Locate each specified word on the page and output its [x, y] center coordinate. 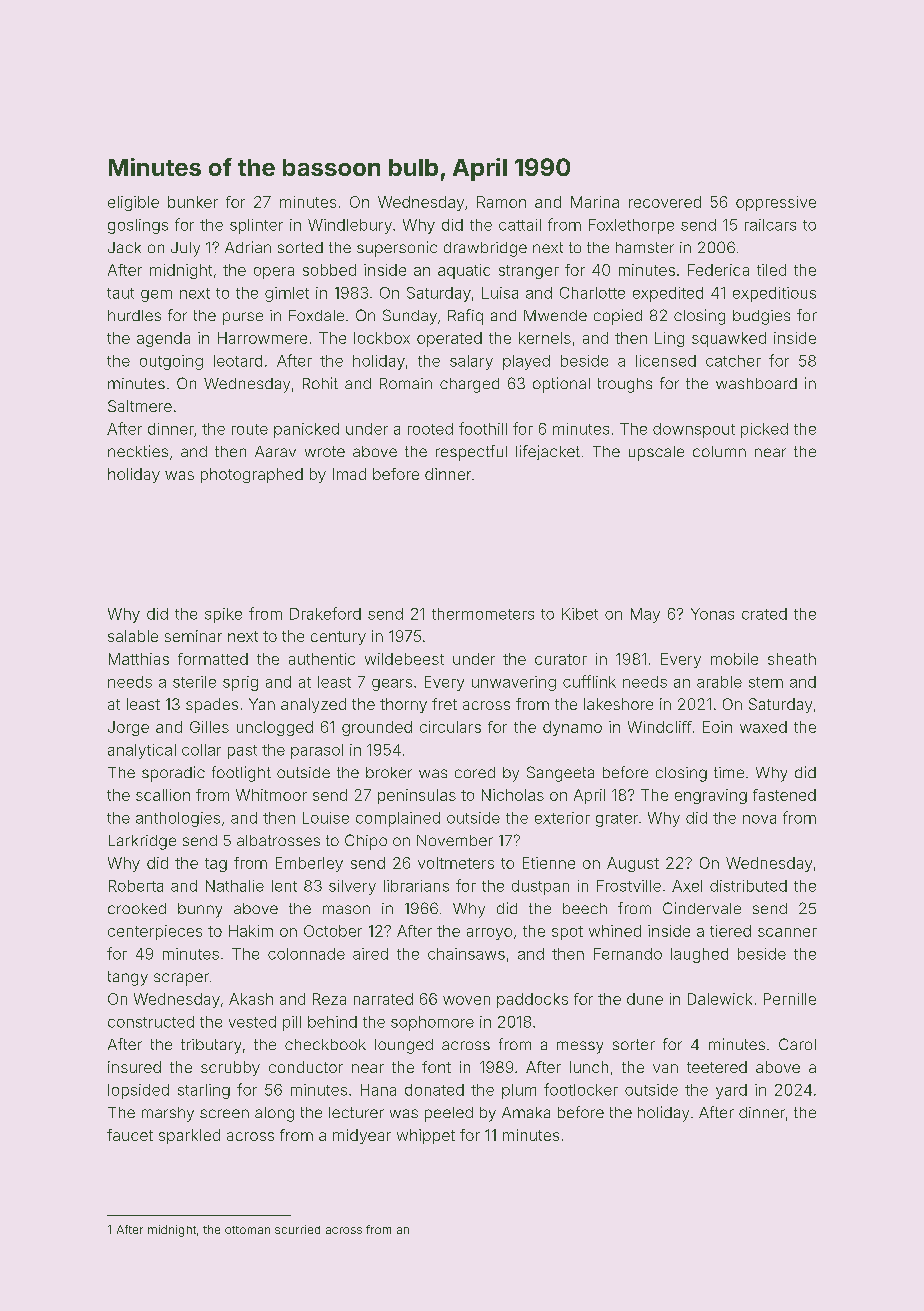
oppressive [776, 203]
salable [133, 636]
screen [224, 1113]
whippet [426, 1136]
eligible [133, 203]
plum [519, 1091]
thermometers [483, 614]
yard [731, 1091]
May [645, 615]
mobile [734, 659]
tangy [128, 978]
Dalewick [720, 999]
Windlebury [350, 226]
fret [444, 704]
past [242, 752]
